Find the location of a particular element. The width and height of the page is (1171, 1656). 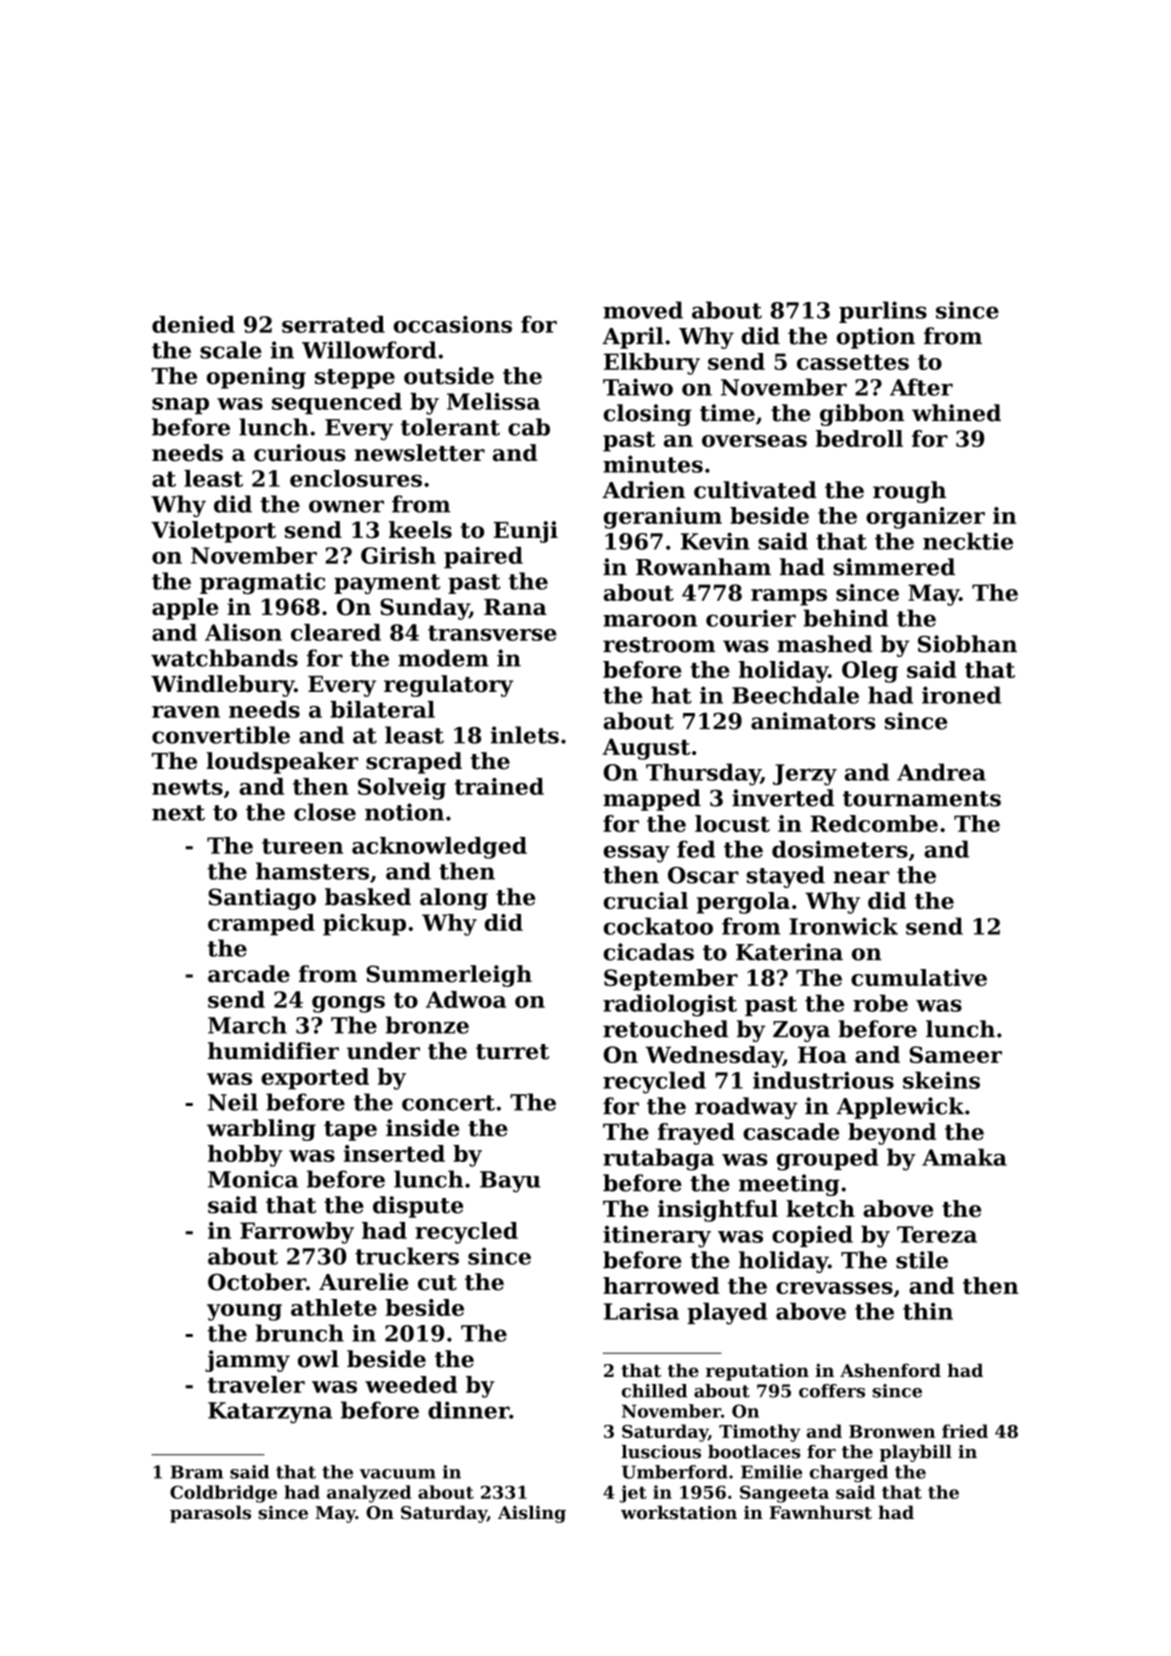

next is located at coordinates (178, 813).
